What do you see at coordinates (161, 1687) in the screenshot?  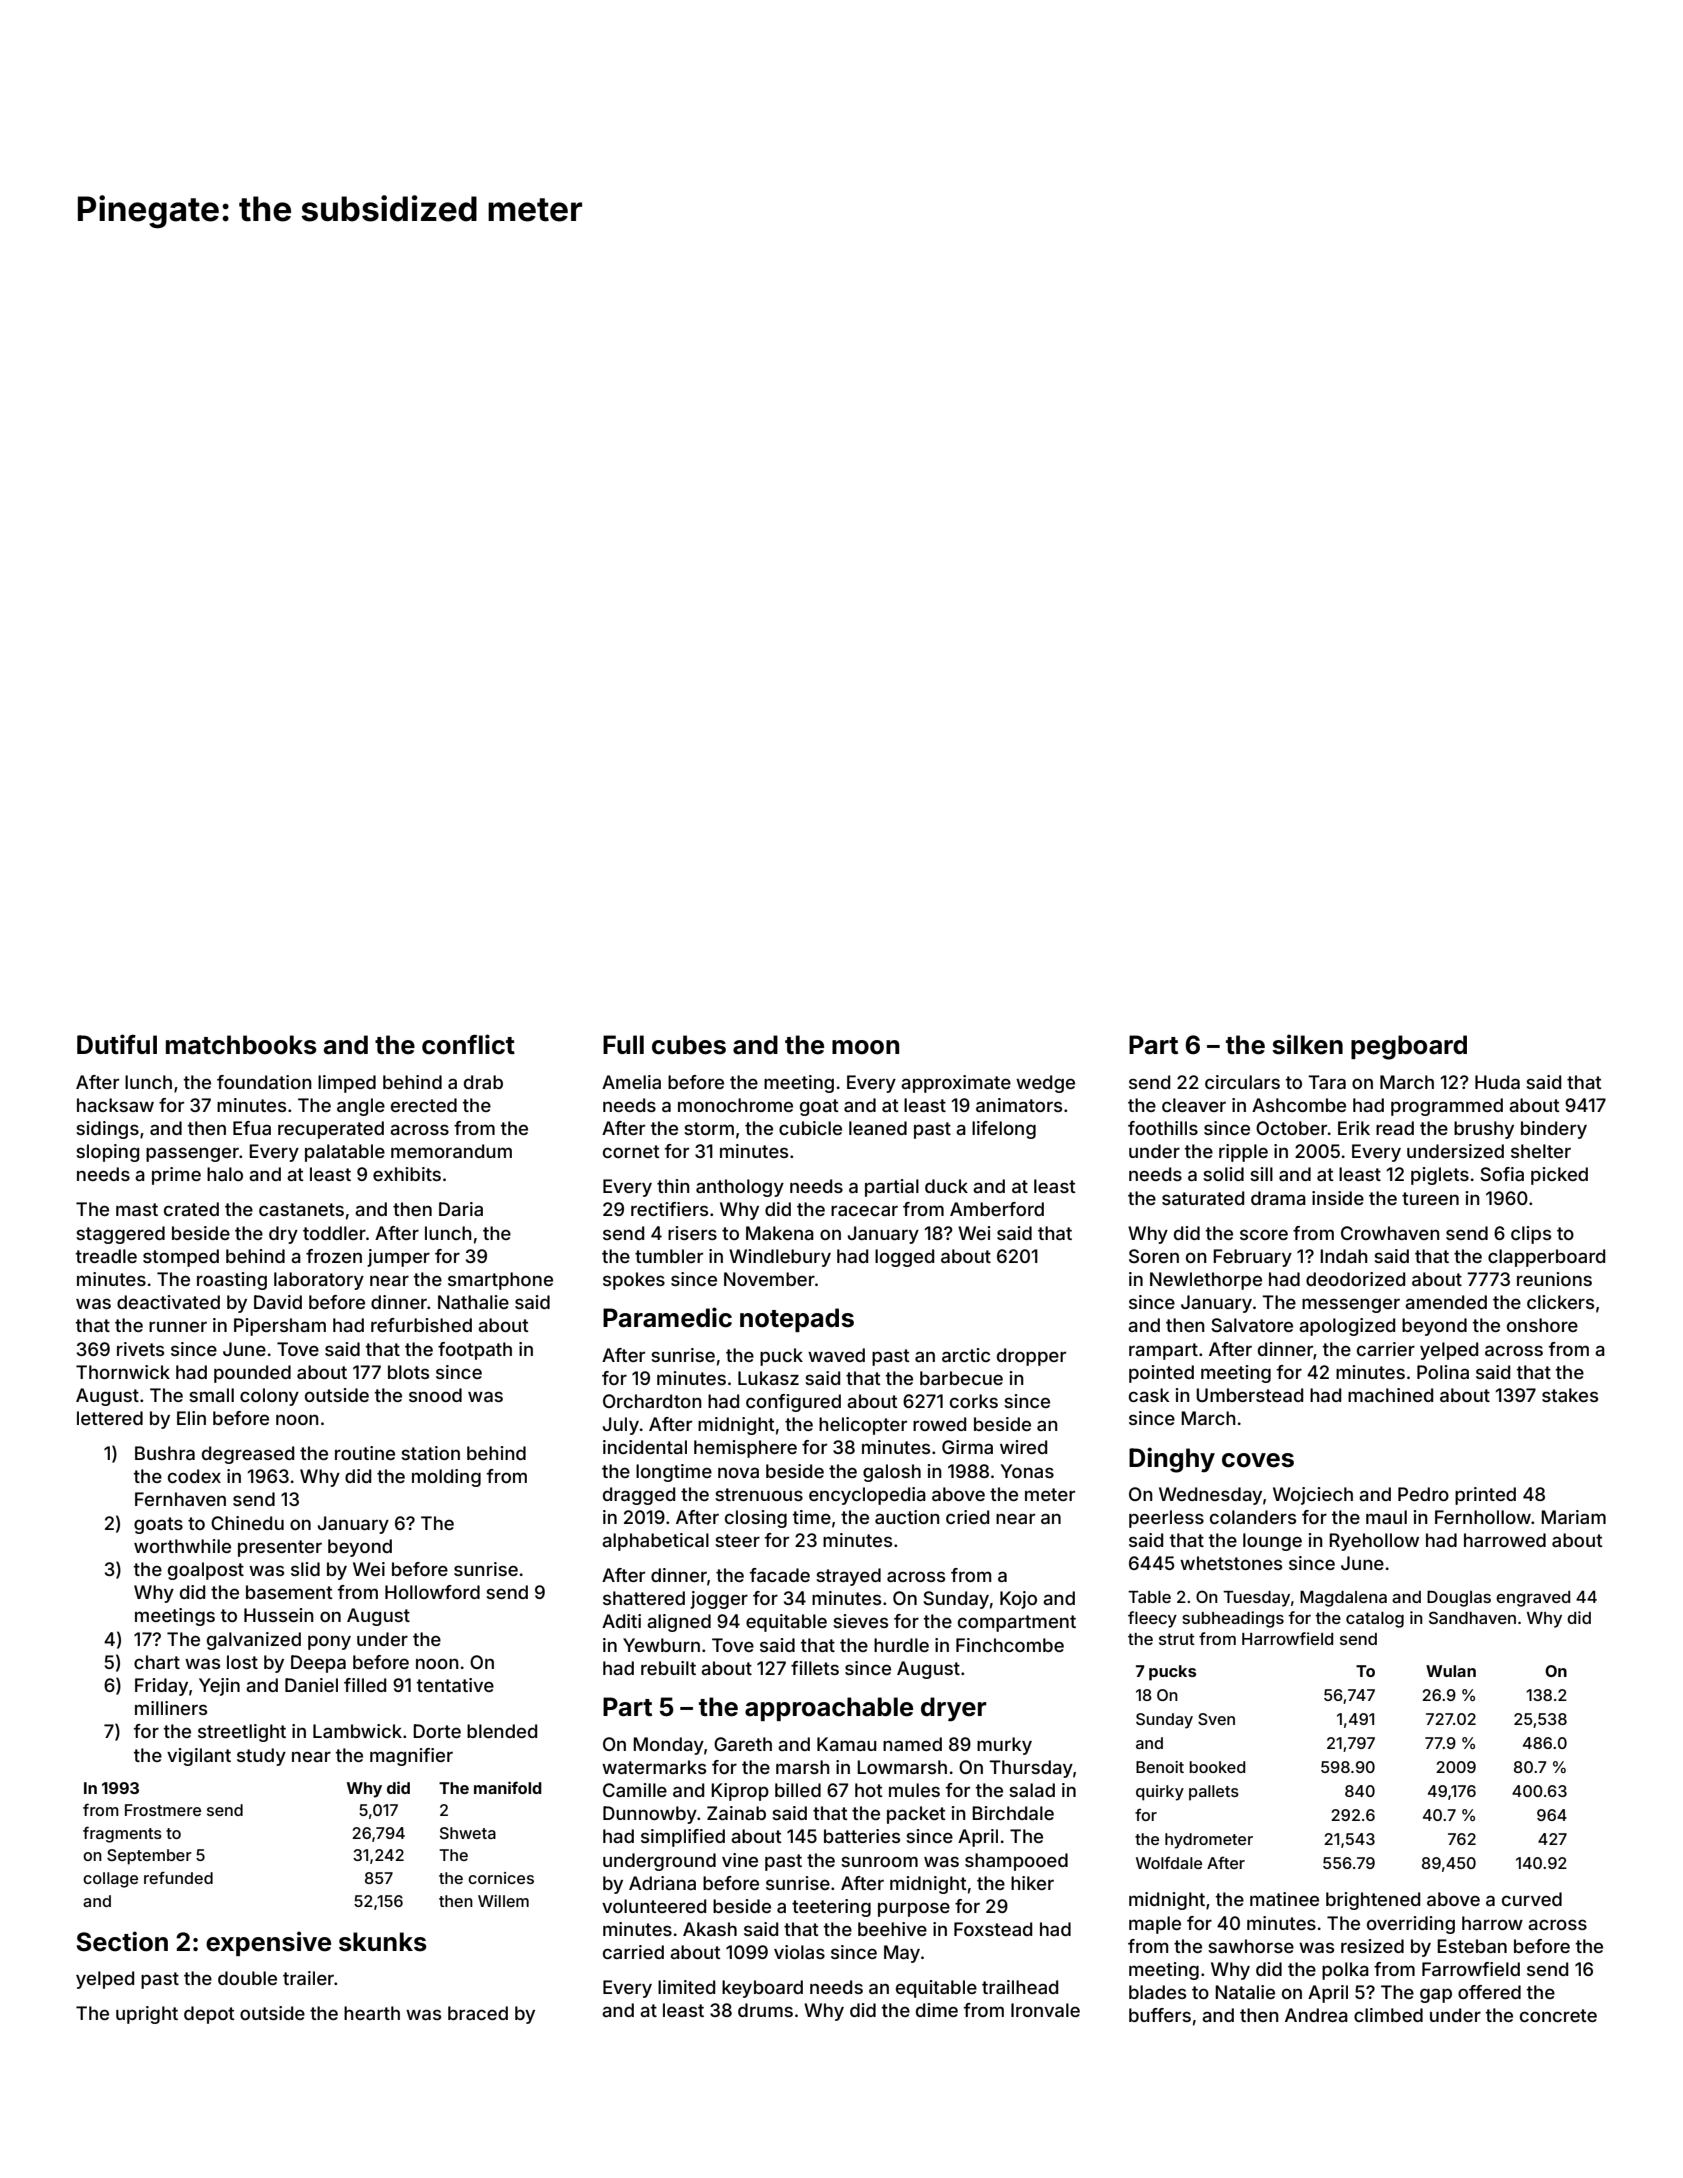 I see `Friday` at bounding box center [161, 1687].
